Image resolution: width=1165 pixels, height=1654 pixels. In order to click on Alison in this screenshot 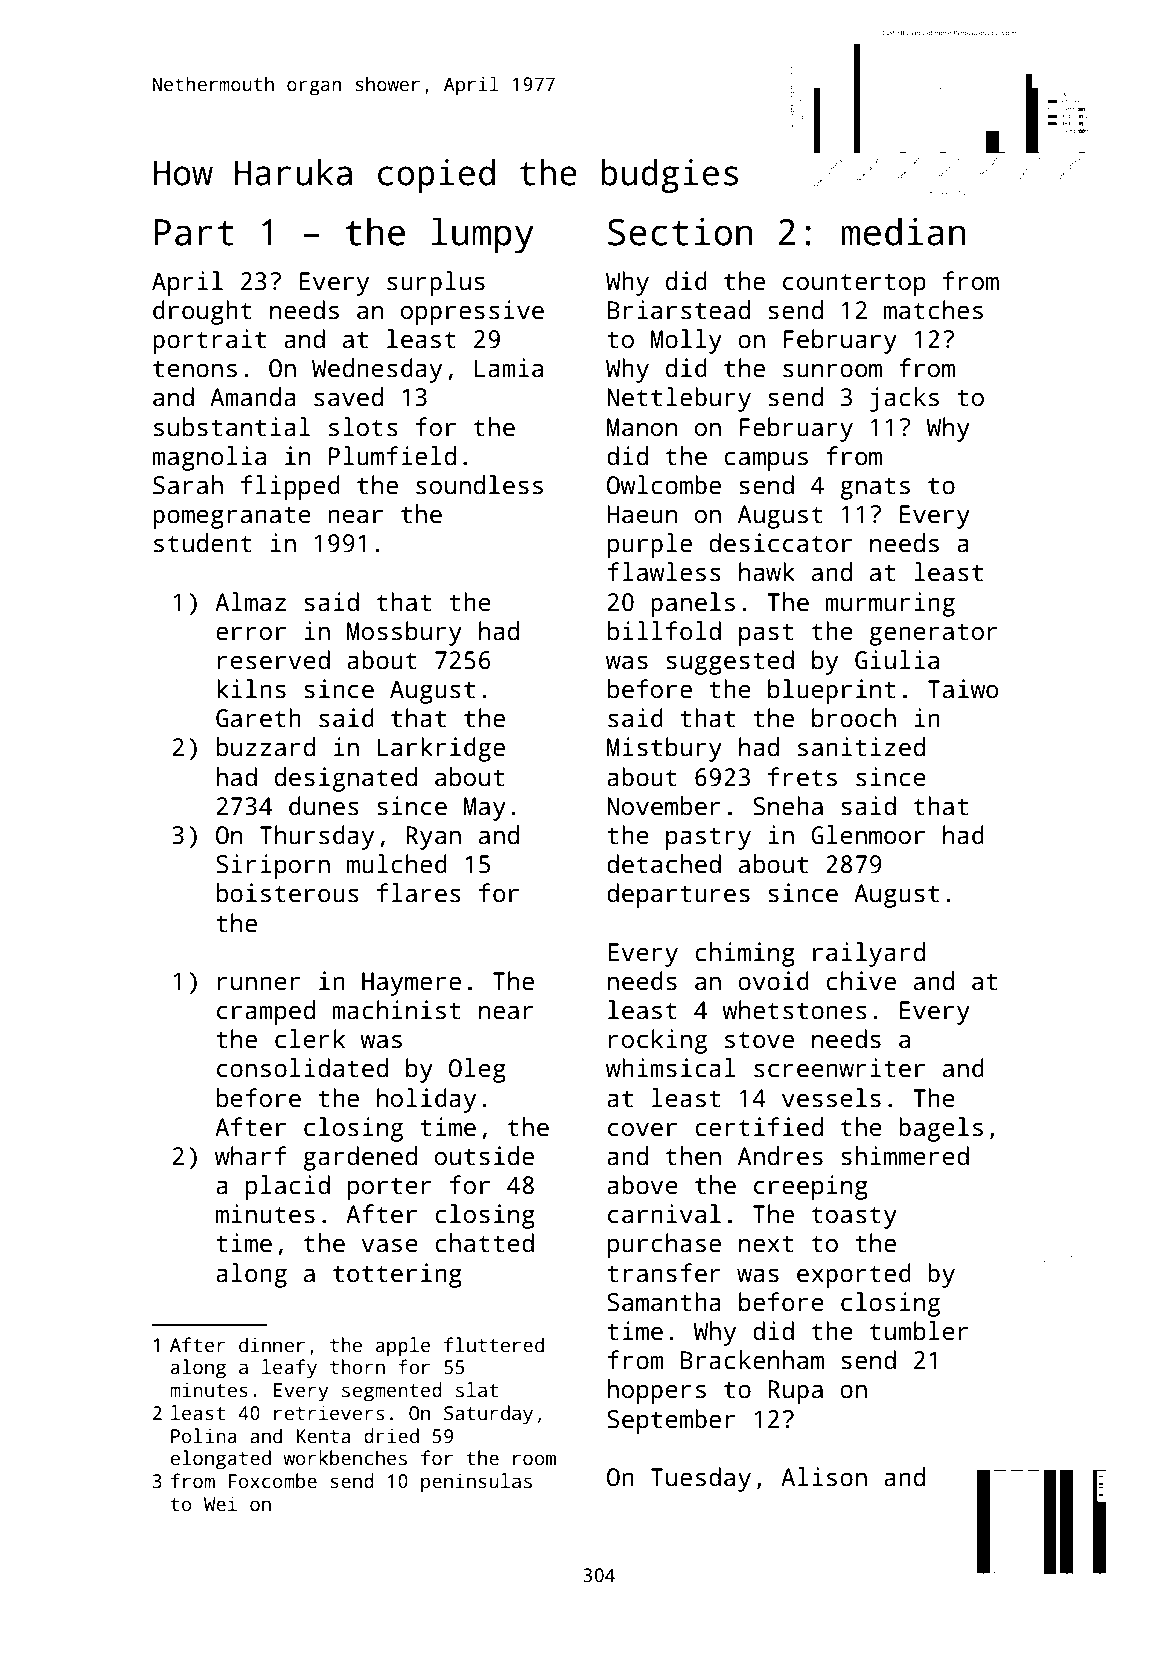, I will do `click(824, 1477)`.
